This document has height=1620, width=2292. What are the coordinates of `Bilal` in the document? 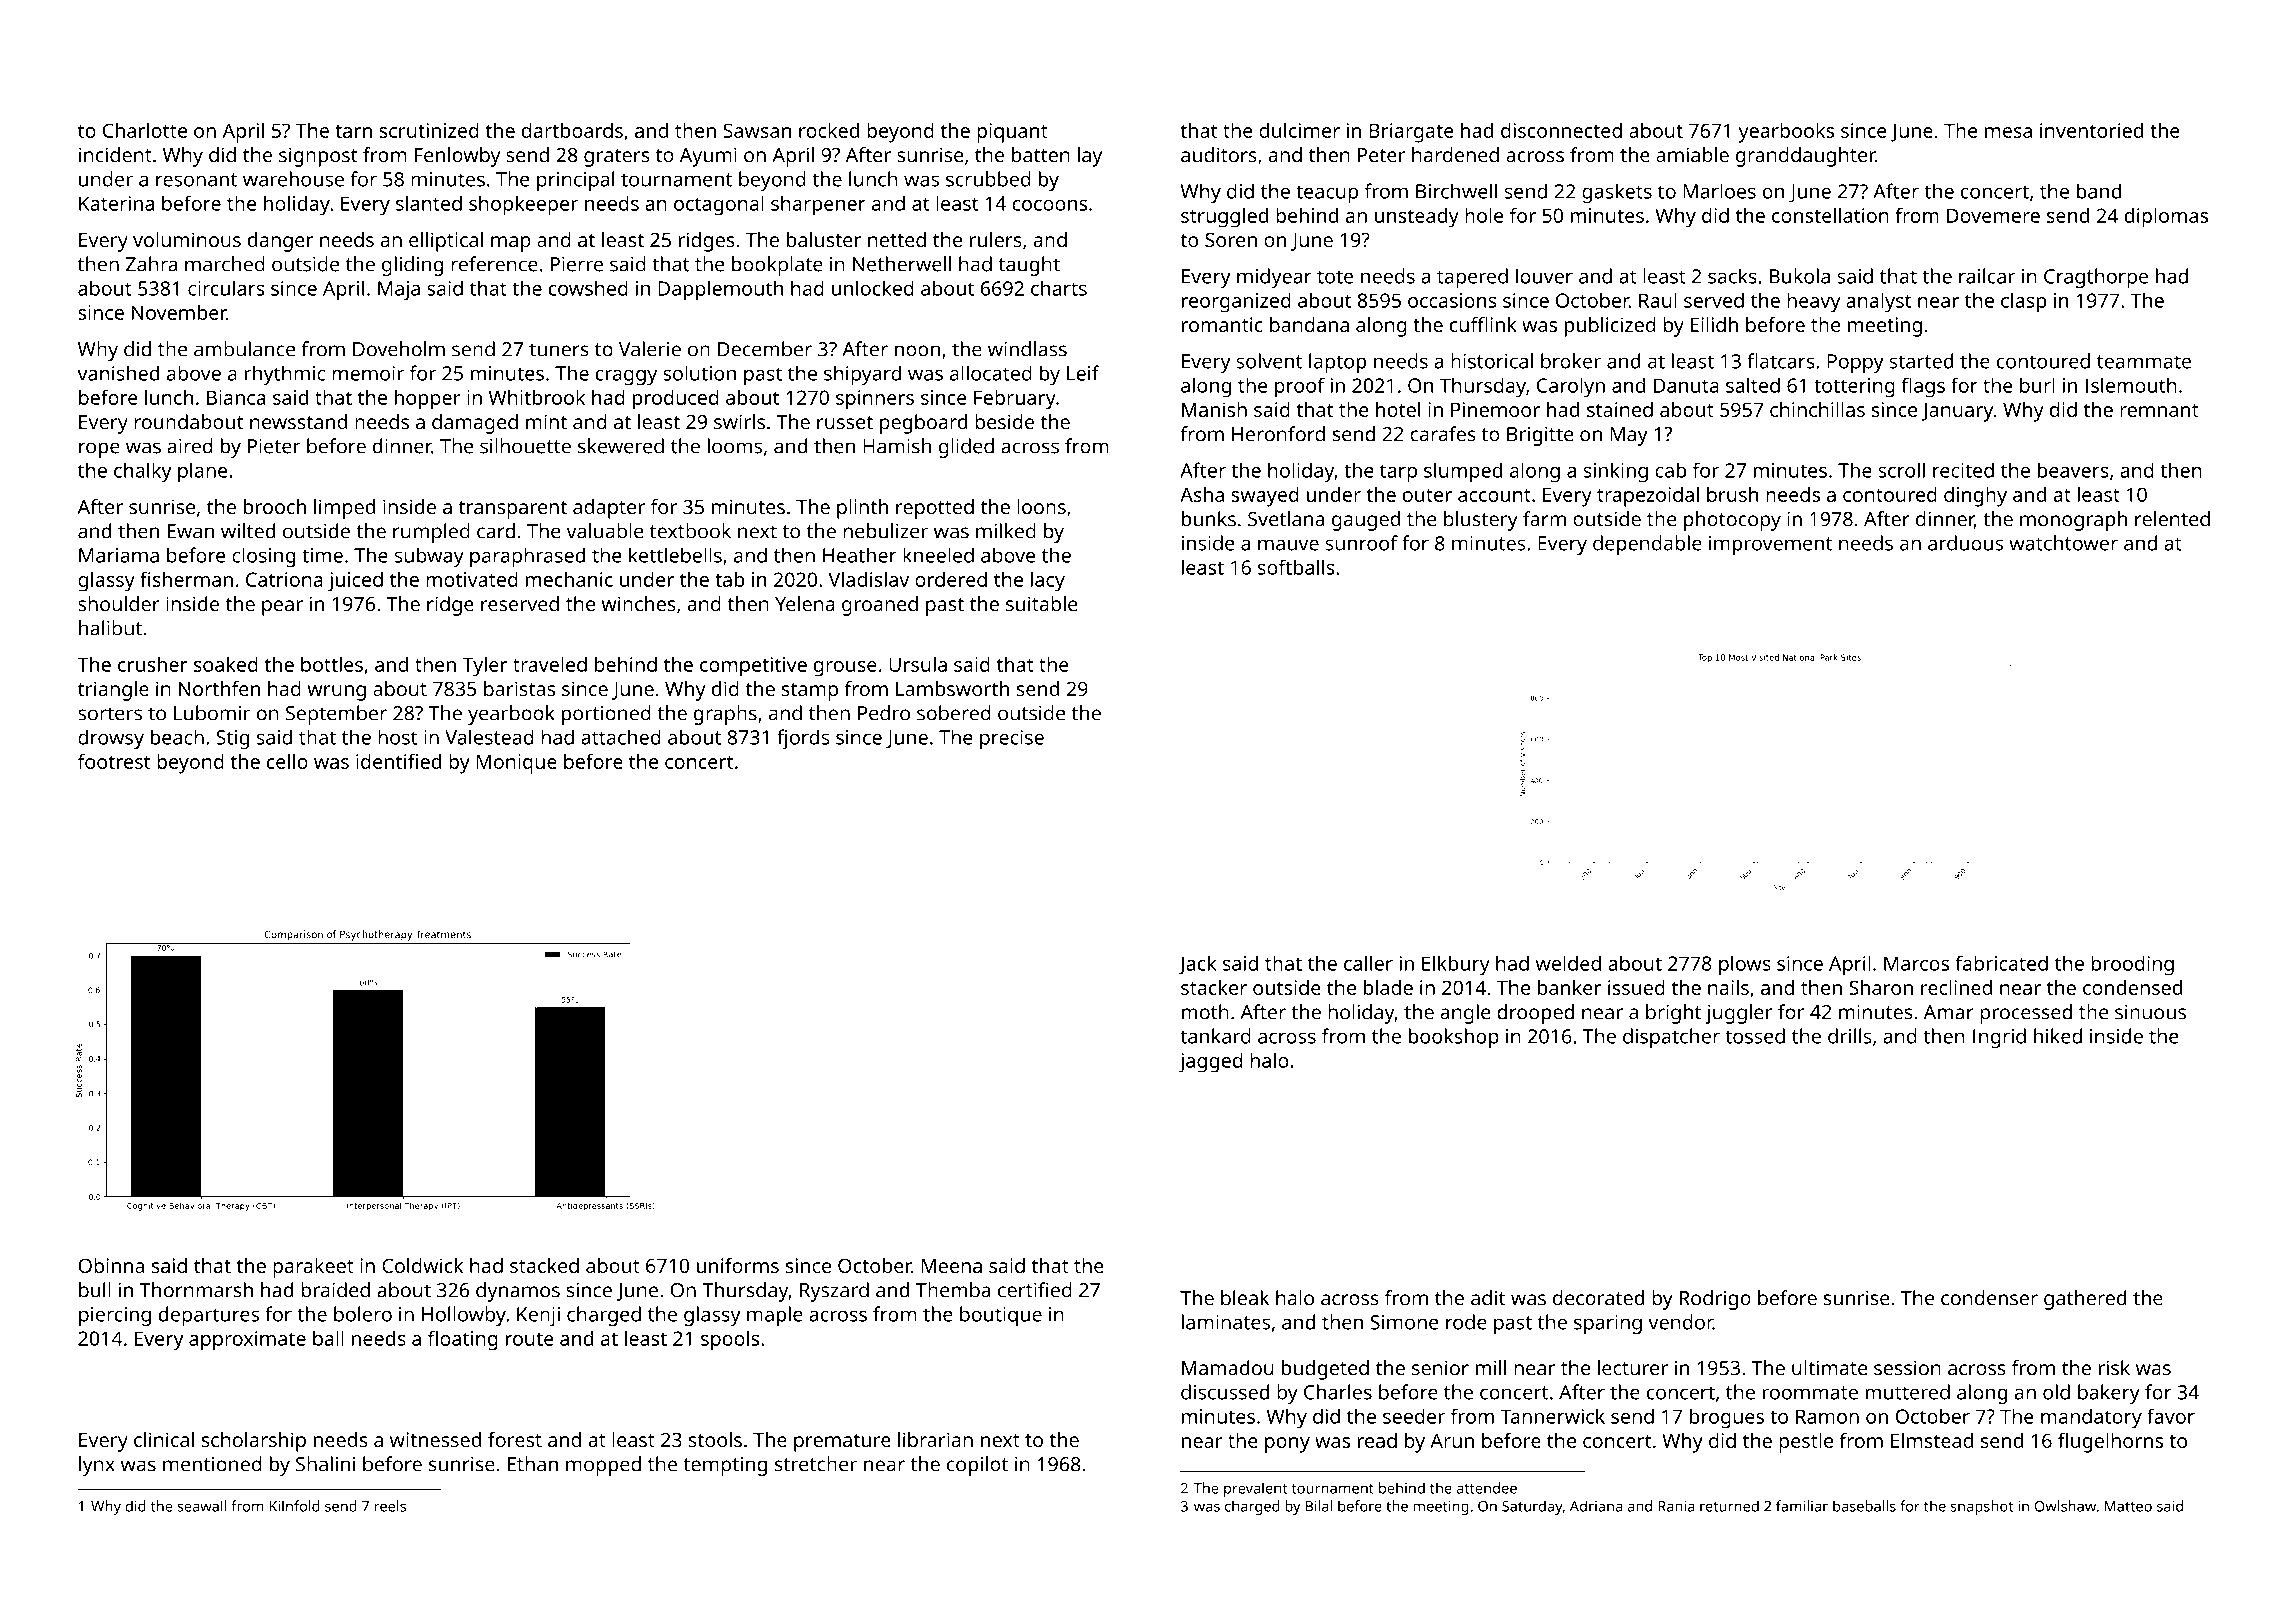 It's located at (1319, 1506).
